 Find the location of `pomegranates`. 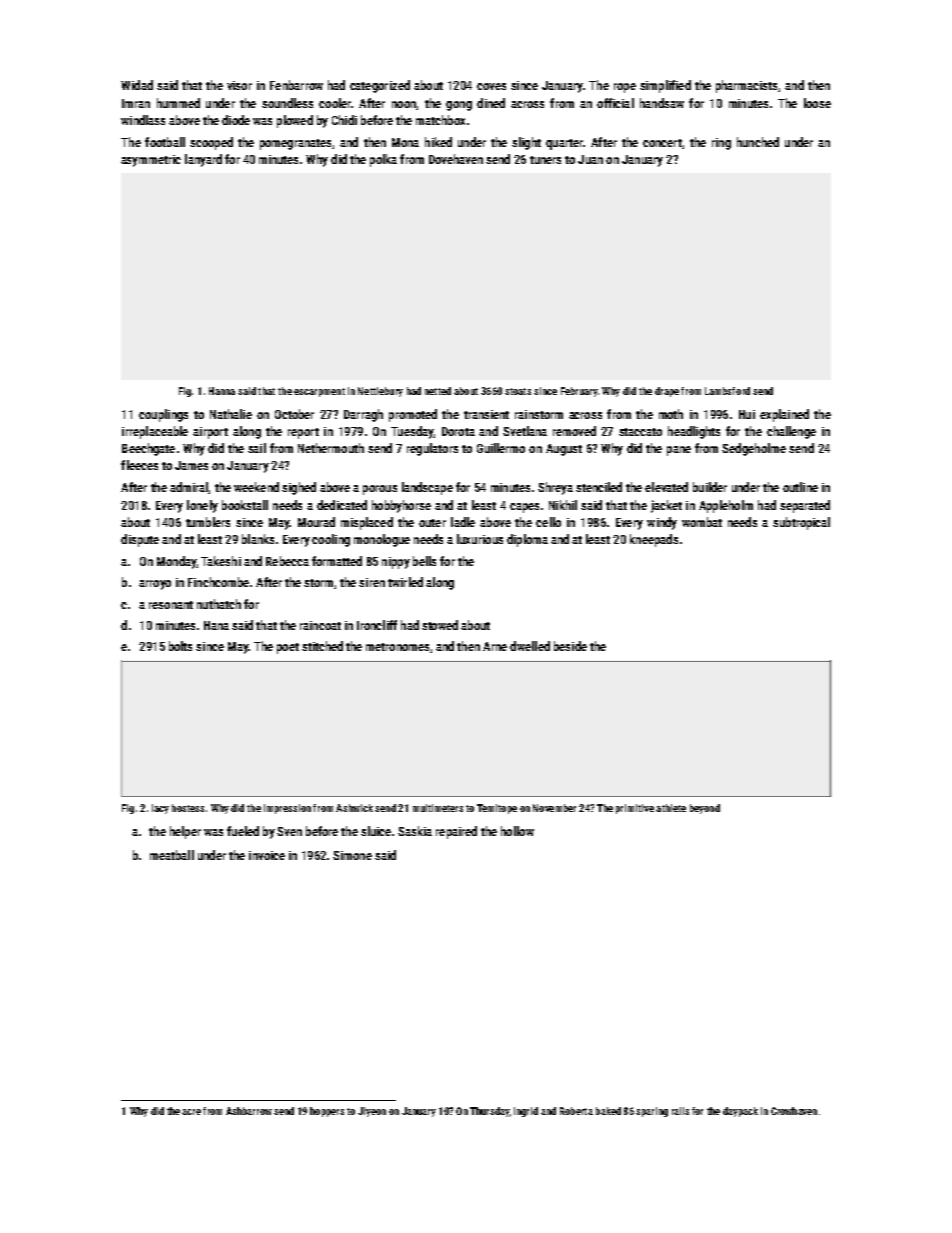

pomegranates is located at coordinates (295, 144).
